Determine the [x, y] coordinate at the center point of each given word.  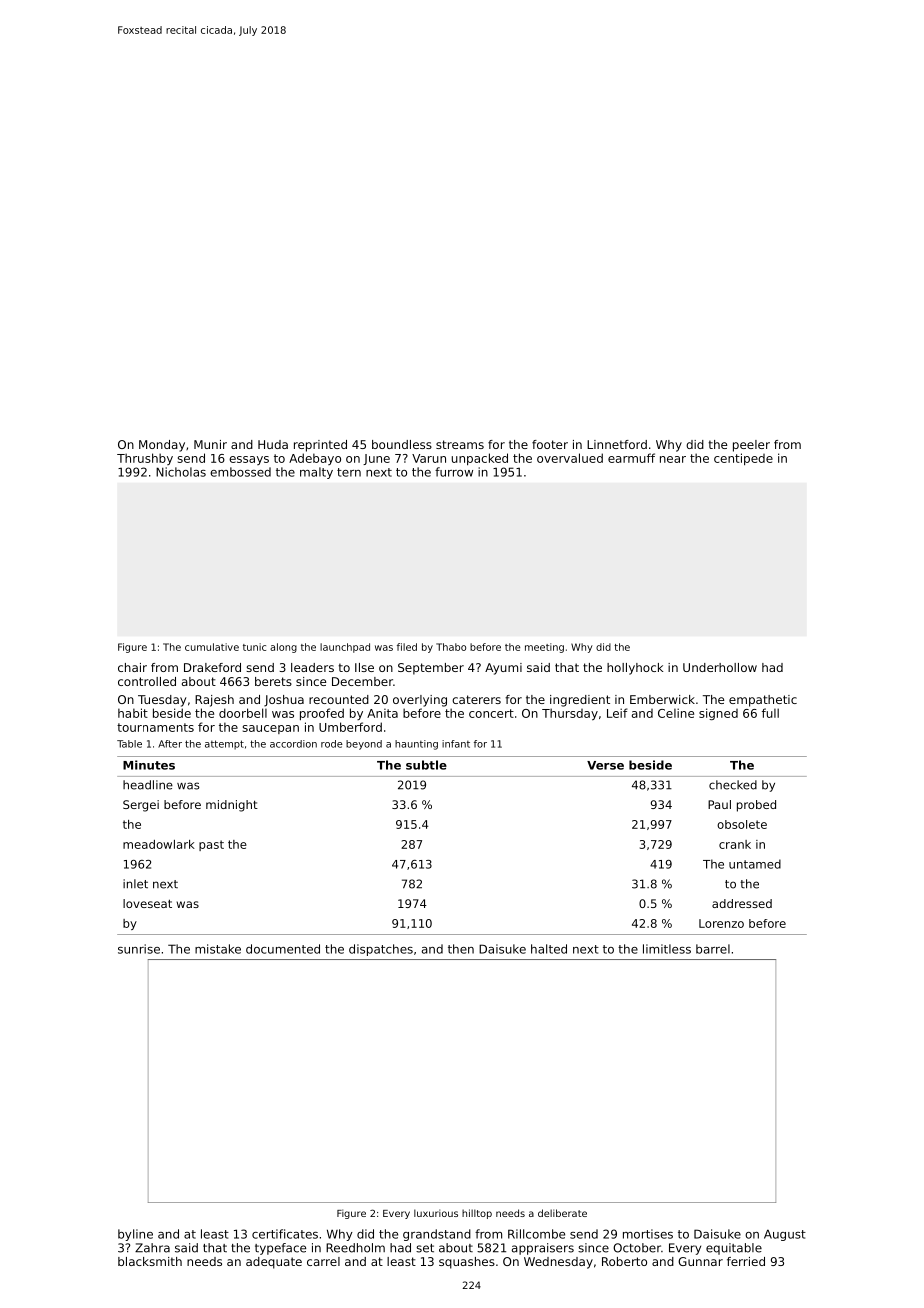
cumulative [212, 647]
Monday [162, 446]
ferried [746, 1261]
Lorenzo [721, 923]
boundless [402, 444]
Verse [605, 765]
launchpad [345, 648]
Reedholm [355, 1248]
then [461, 949]
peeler [751, 446]
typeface [280, 1249]
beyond [364, 745]
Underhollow [720, 667]
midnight [232, 806]
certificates [285, 1234]
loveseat [147, 903]
